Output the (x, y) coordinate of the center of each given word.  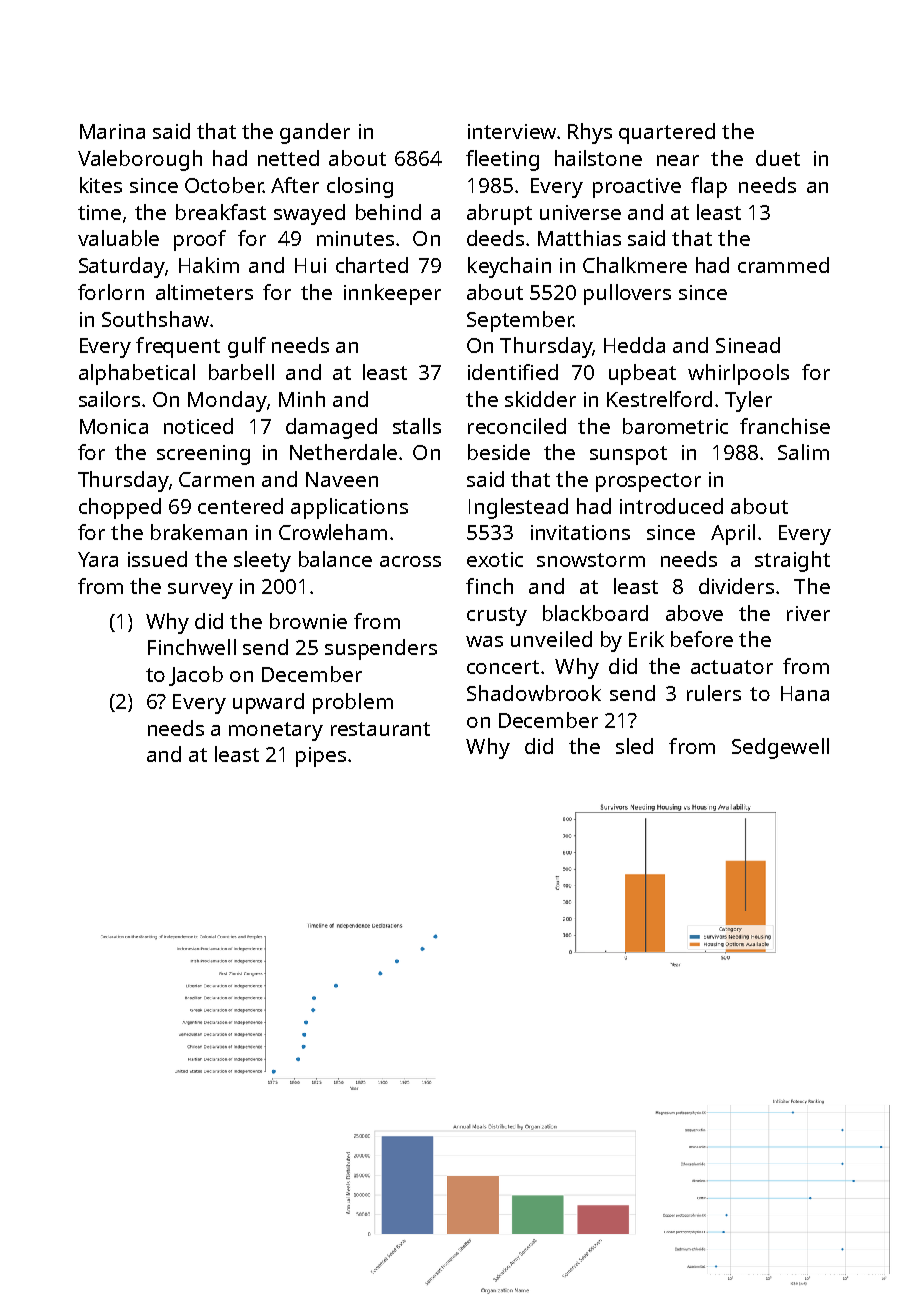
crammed (783, 265)
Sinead (748, 345)
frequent (178, 347)
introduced (671, 506)
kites (101, 185)
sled (634, 746)
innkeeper (392, 294)
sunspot (628, 455)
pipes (321, 757)
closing (360, 187)
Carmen (216, 479)
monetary (276, 731)
